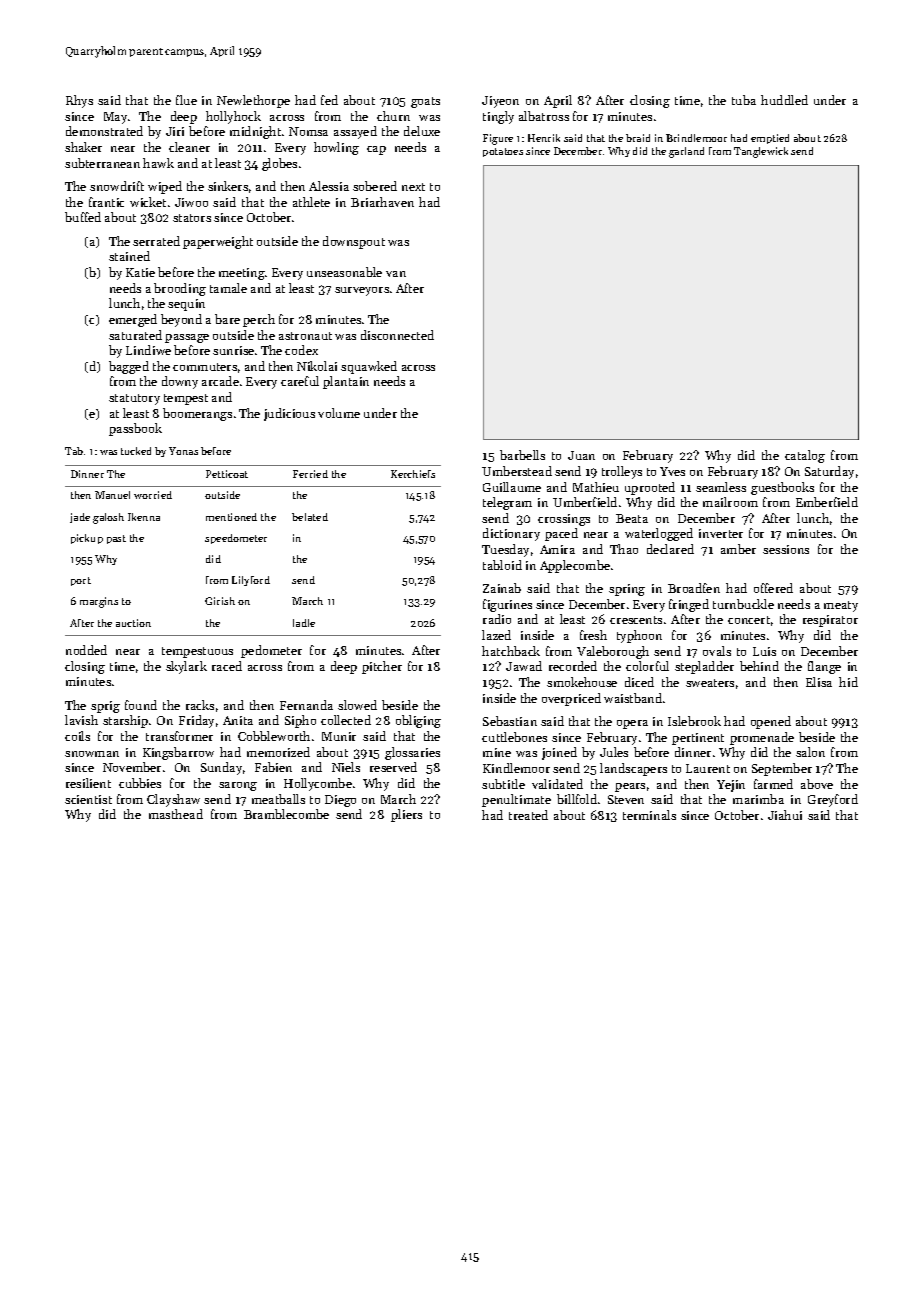  I want to click on tuba, so click(744, 100).
